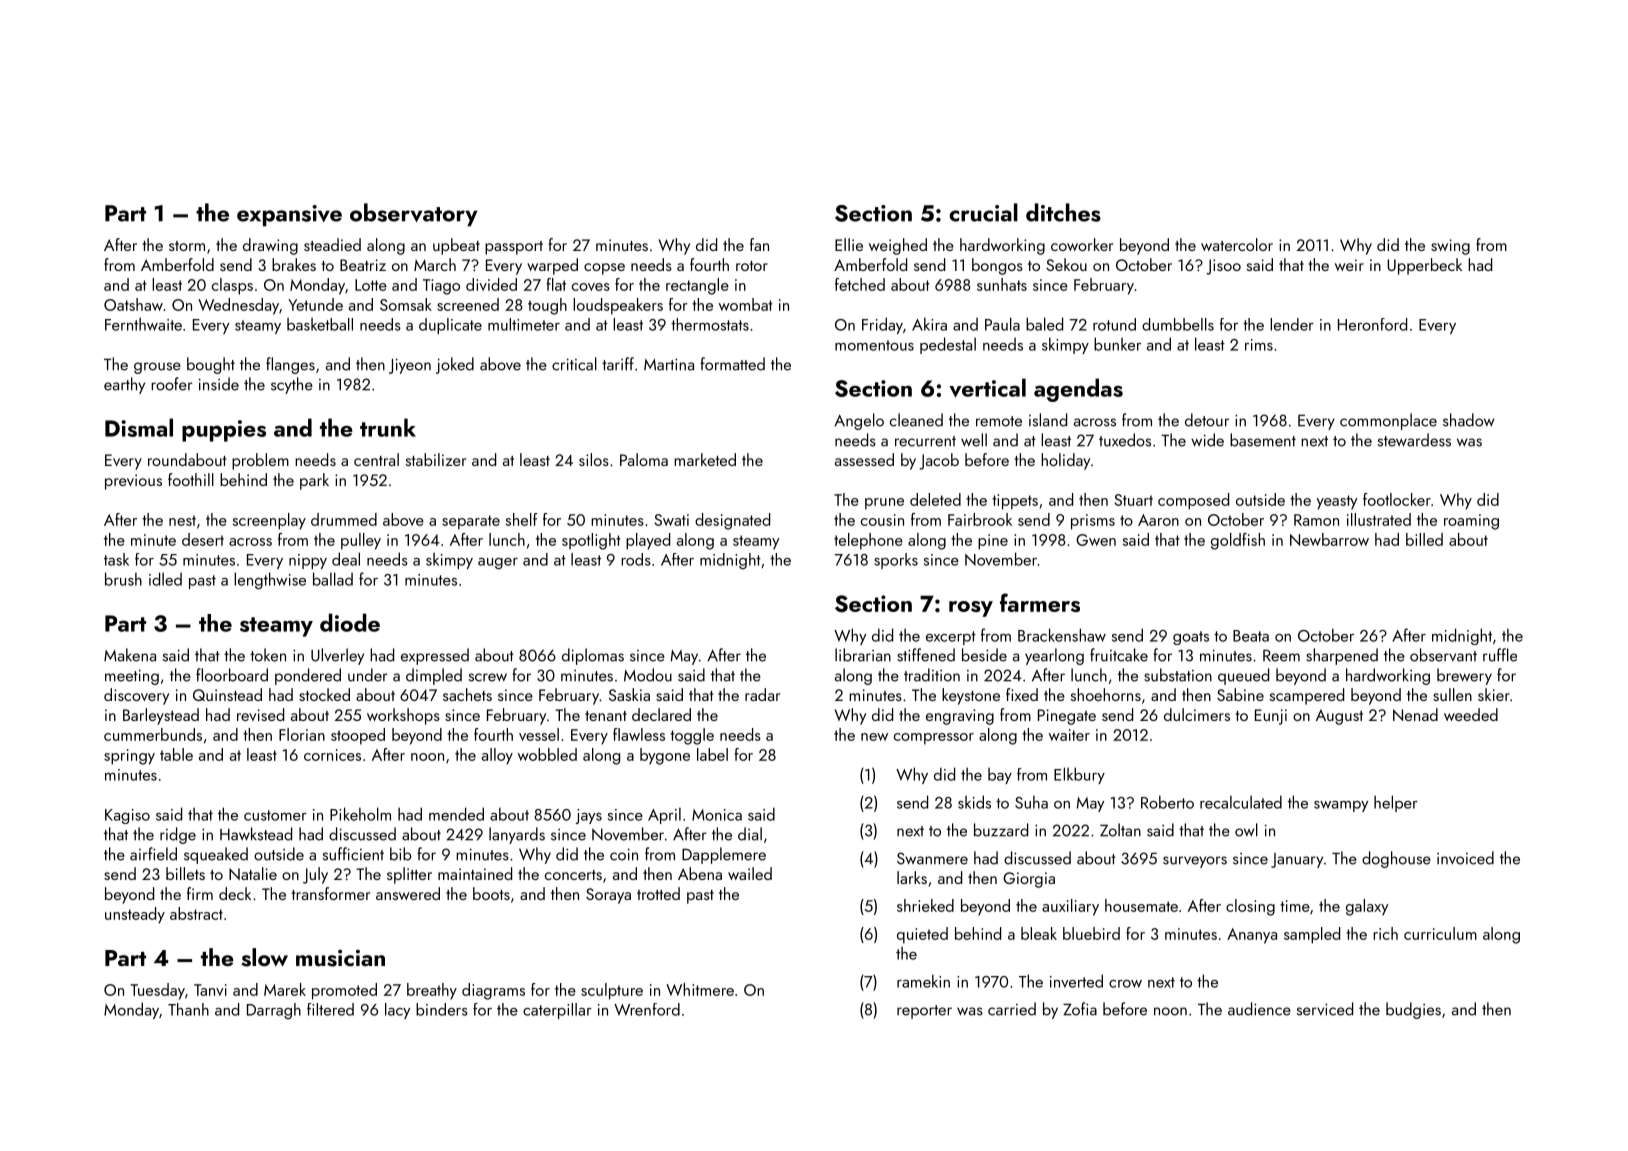 The image size is (1628, 1151). Describe the element at coordinates (344, 991) in the document. I see `promoted` at that location.
